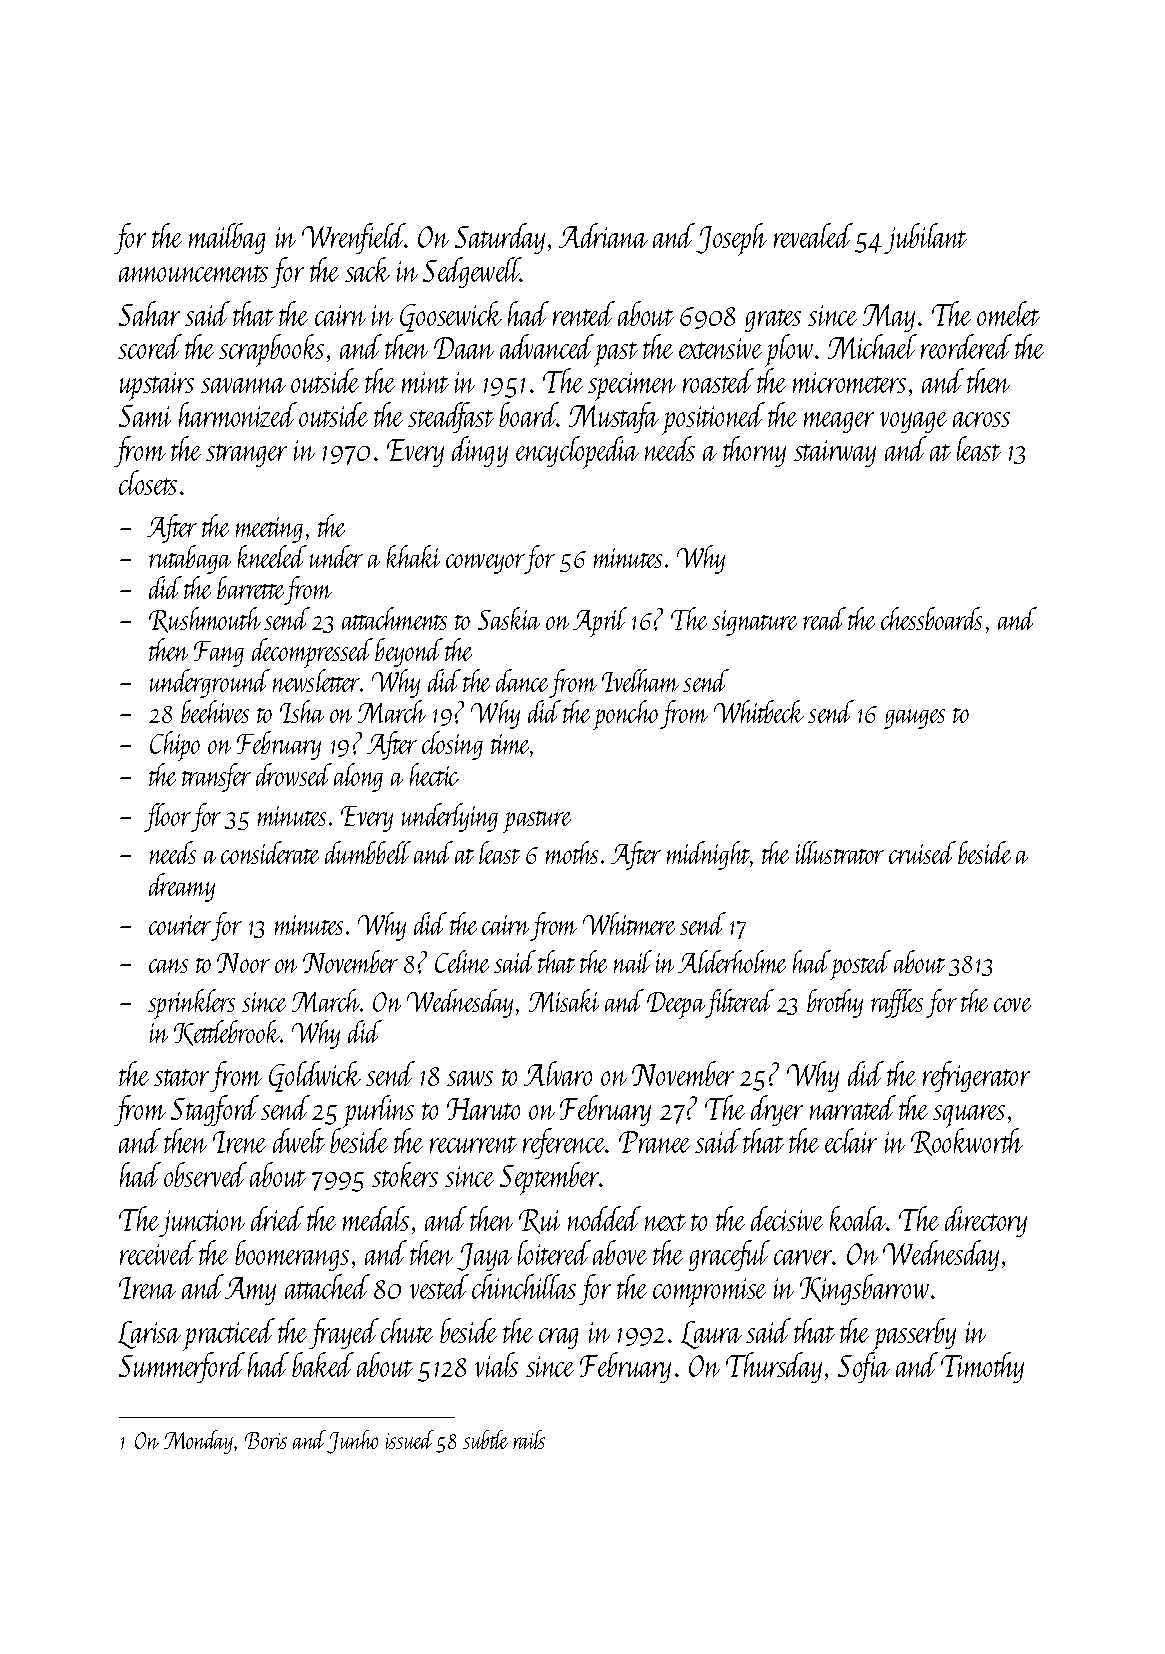 The width and height of the screenshot is (1165, 1654). Describe the element at coordinates (229, 1334) in the screenshot. I see `practiced` at that location.
